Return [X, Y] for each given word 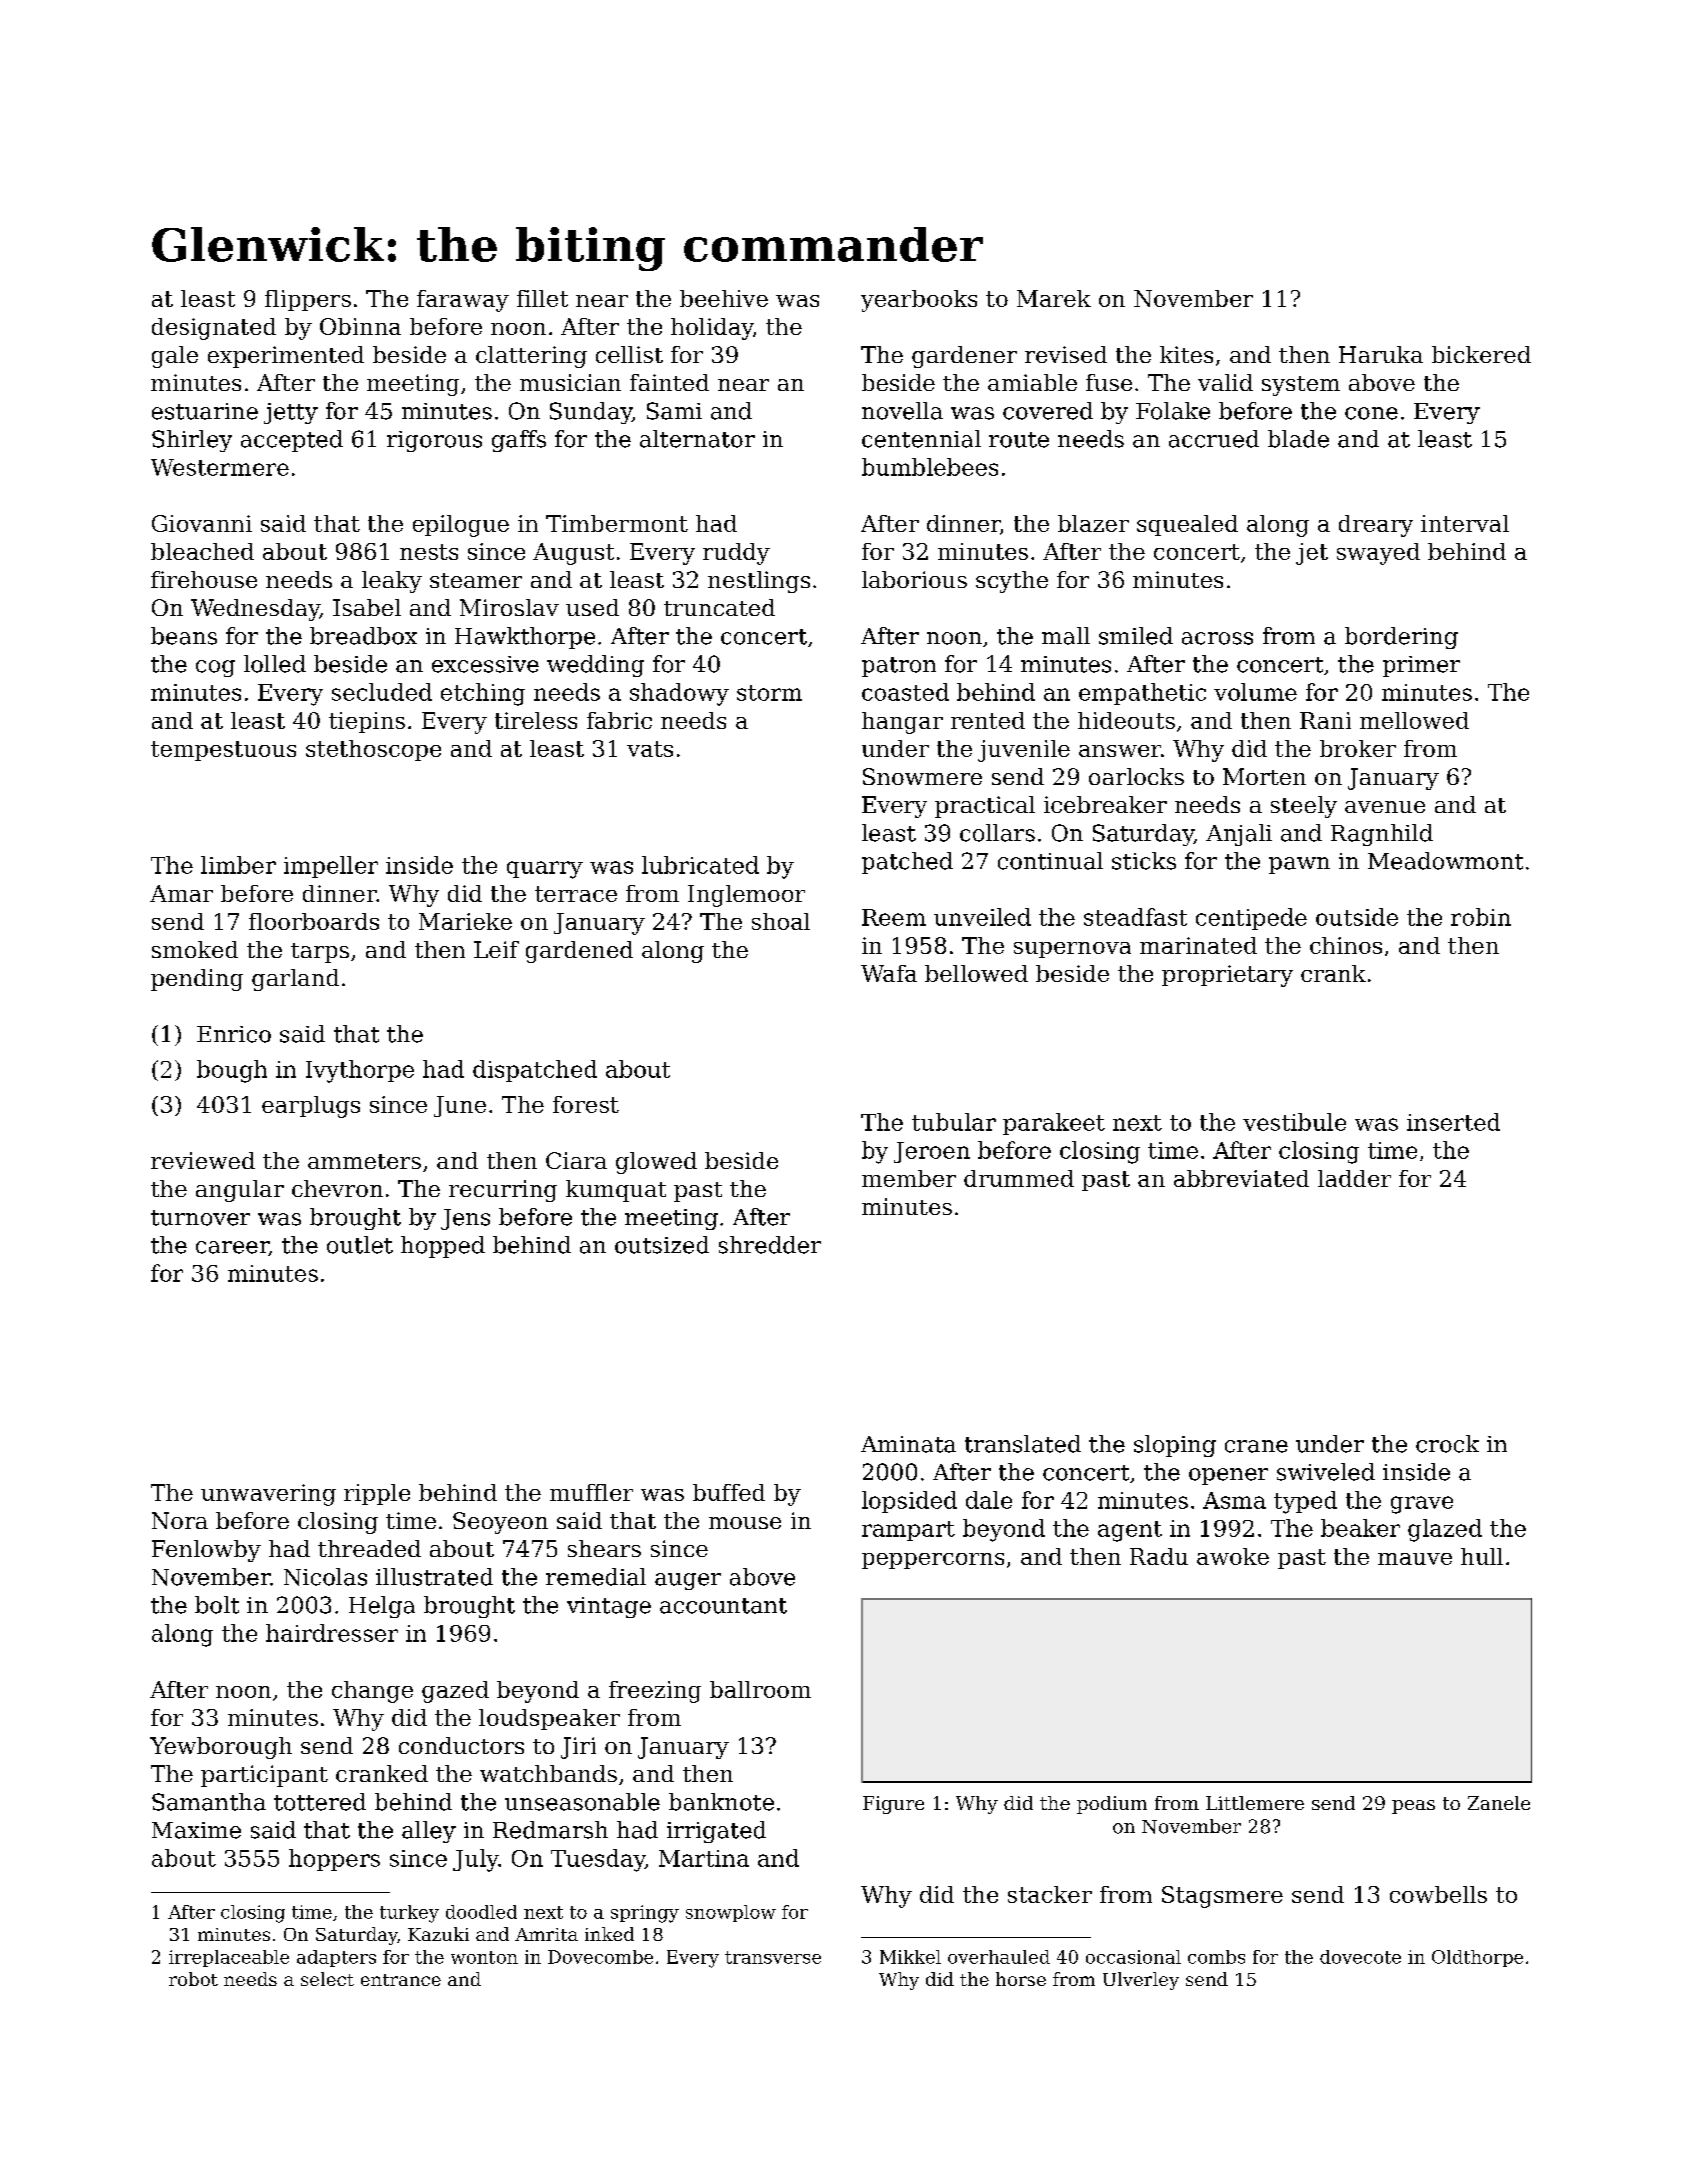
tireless [536, 720]
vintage [609, 1607]
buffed [729, 1492]
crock [1447, 1444]
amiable [1032, 382]
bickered [1481, 354]
